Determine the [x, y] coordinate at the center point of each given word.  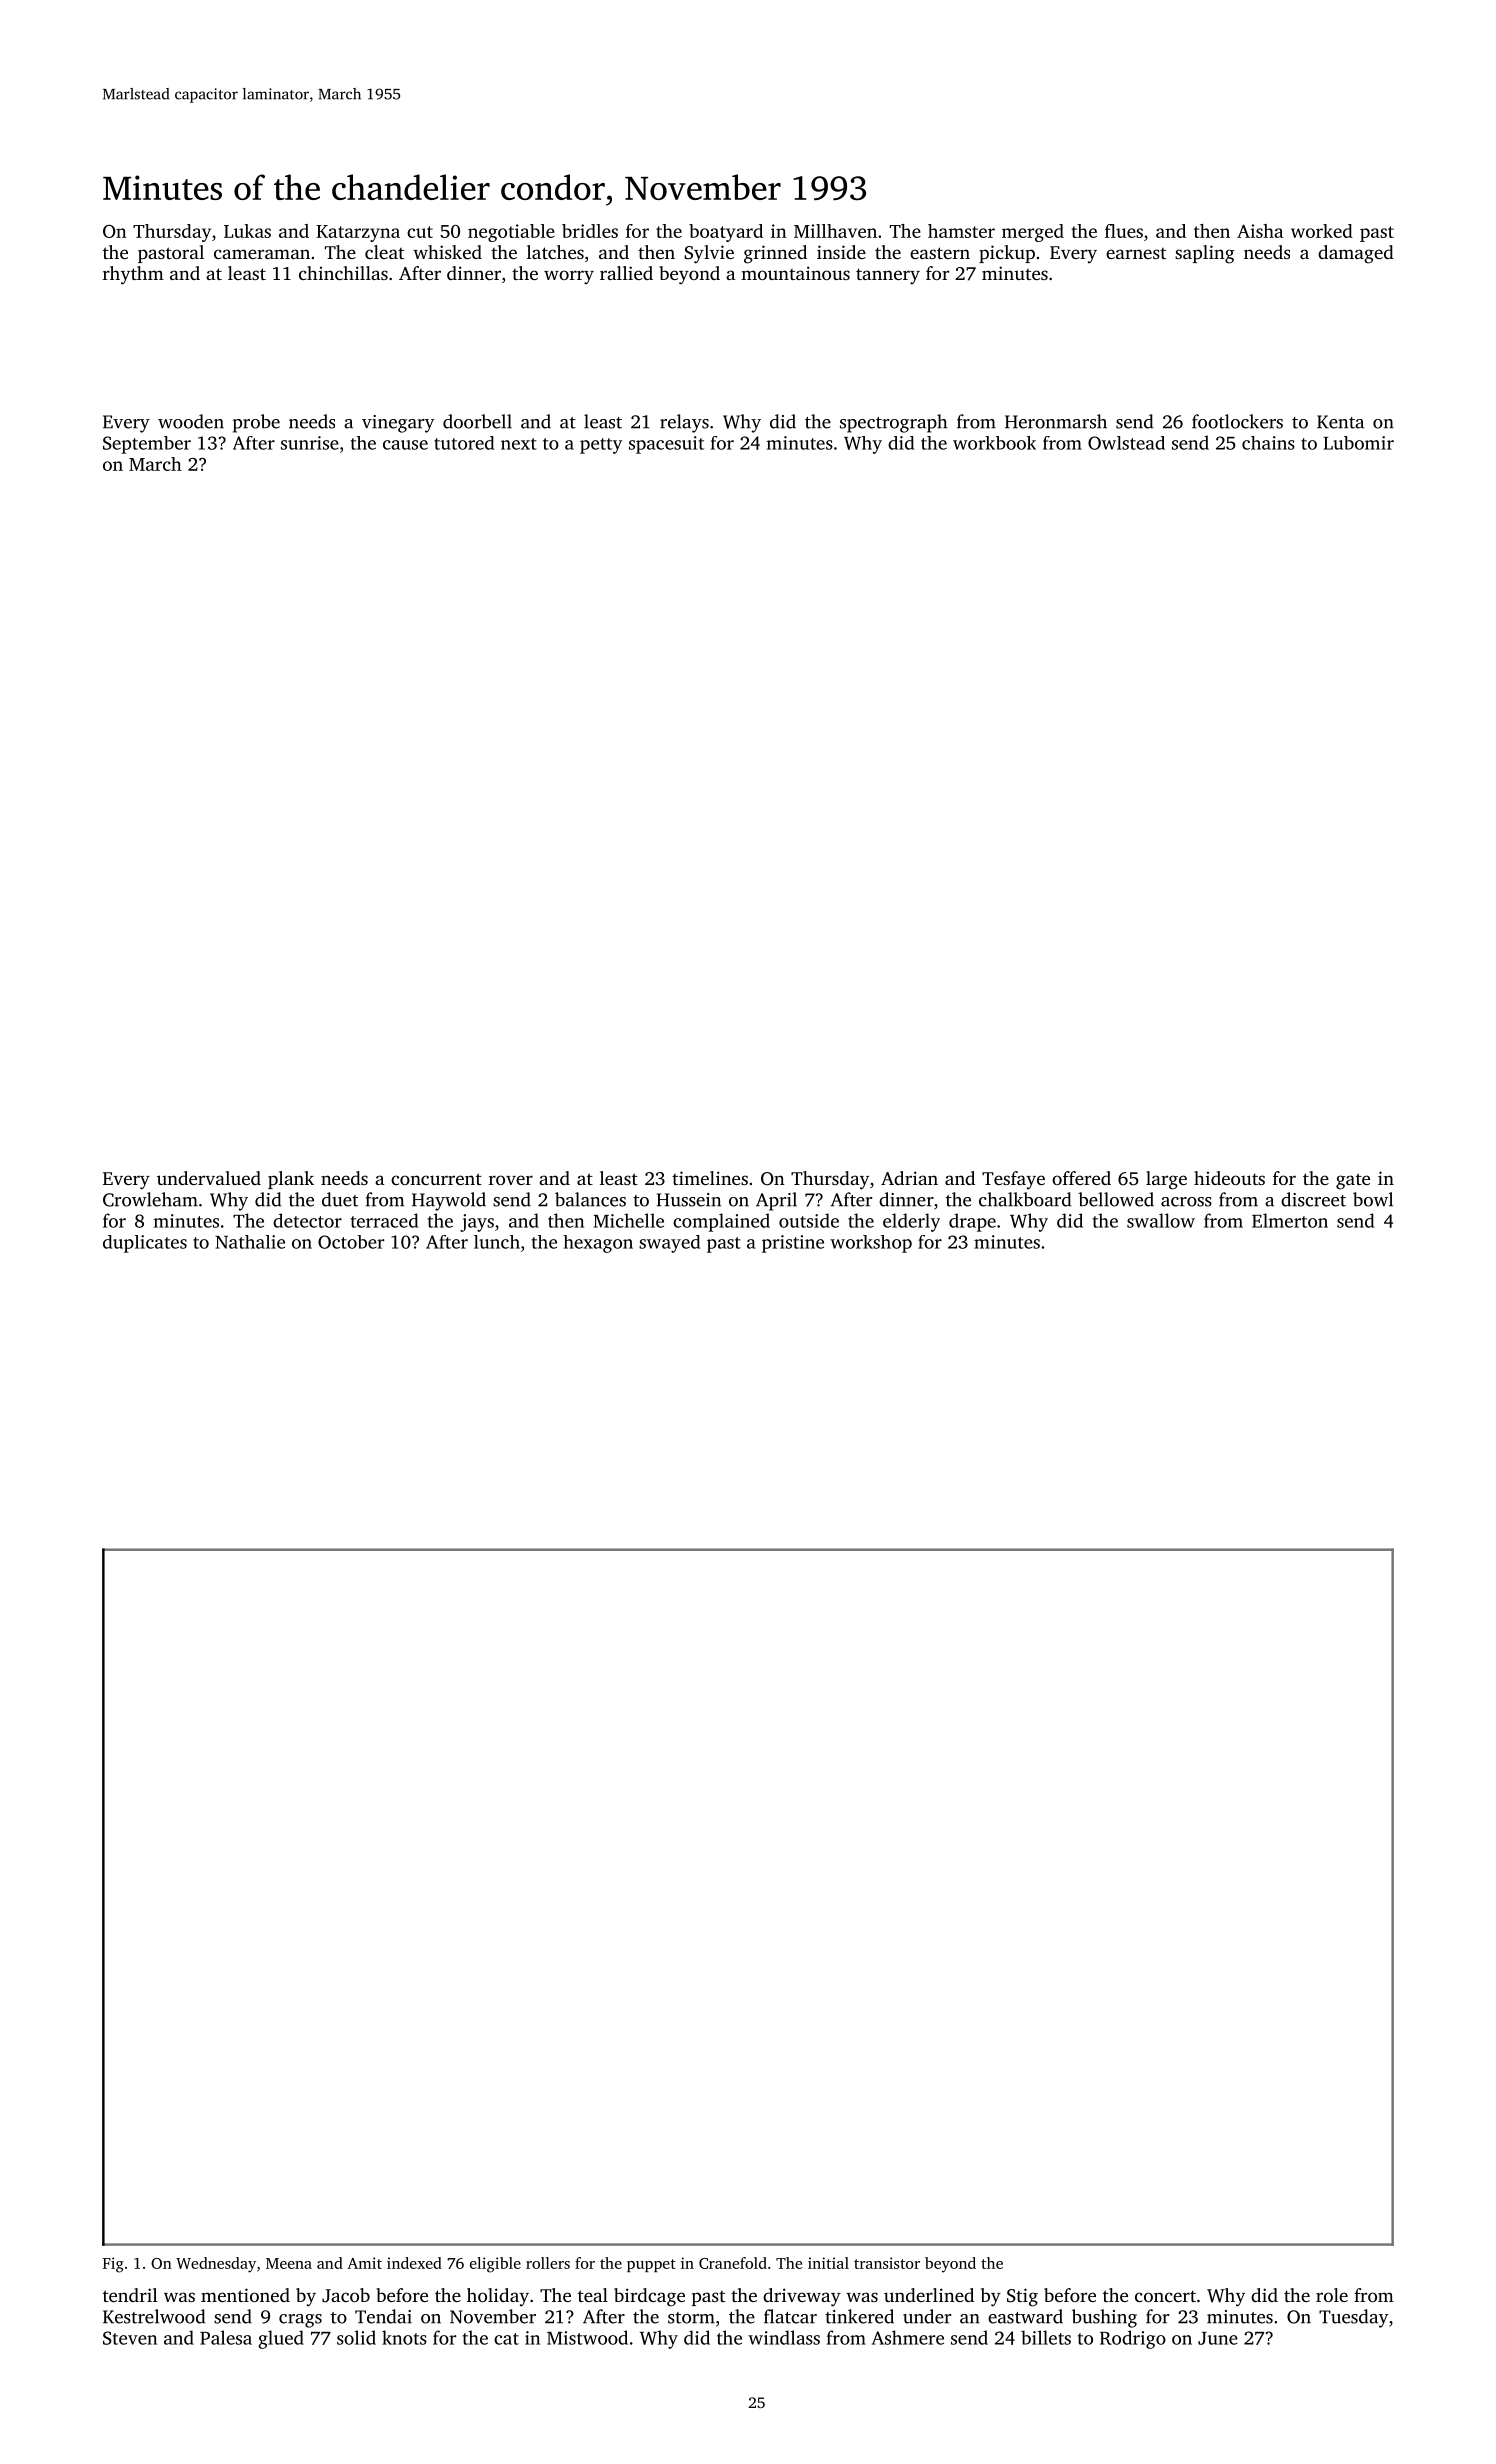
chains [1268, 443]
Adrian [909, 1178]
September [147, 445]
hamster [961, 231]
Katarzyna [358, 233]
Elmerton [1290, 1220]
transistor [887, 2263]
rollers [548, 2263]
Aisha [1260, 231]
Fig [113, 2265]
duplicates [145, 1244]
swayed [669, 1244]
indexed [414, 2263]
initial [828, 2263]
